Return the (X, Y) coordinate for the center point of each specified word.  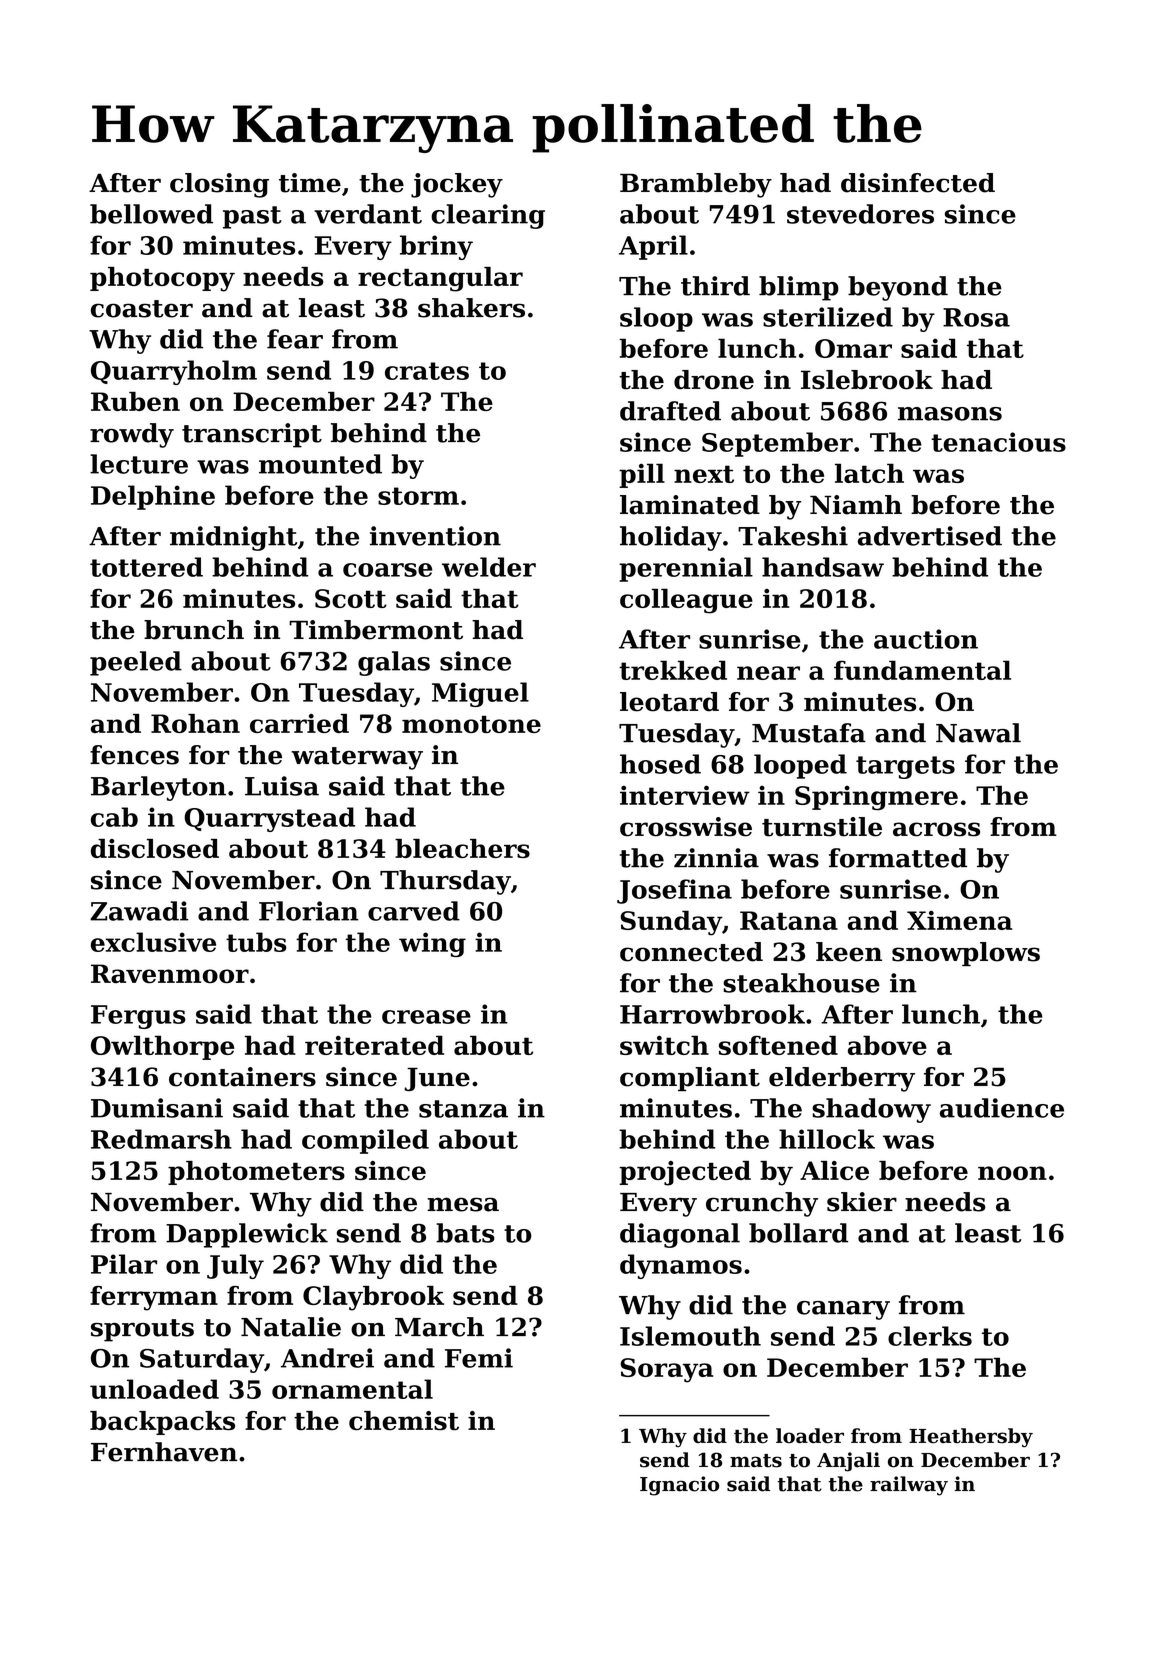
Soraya (667, 1370)
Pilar (124, 1264)
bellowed (151, 214)
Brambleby (696, 185)
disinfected (918, 183)
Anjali (848, 1462)
